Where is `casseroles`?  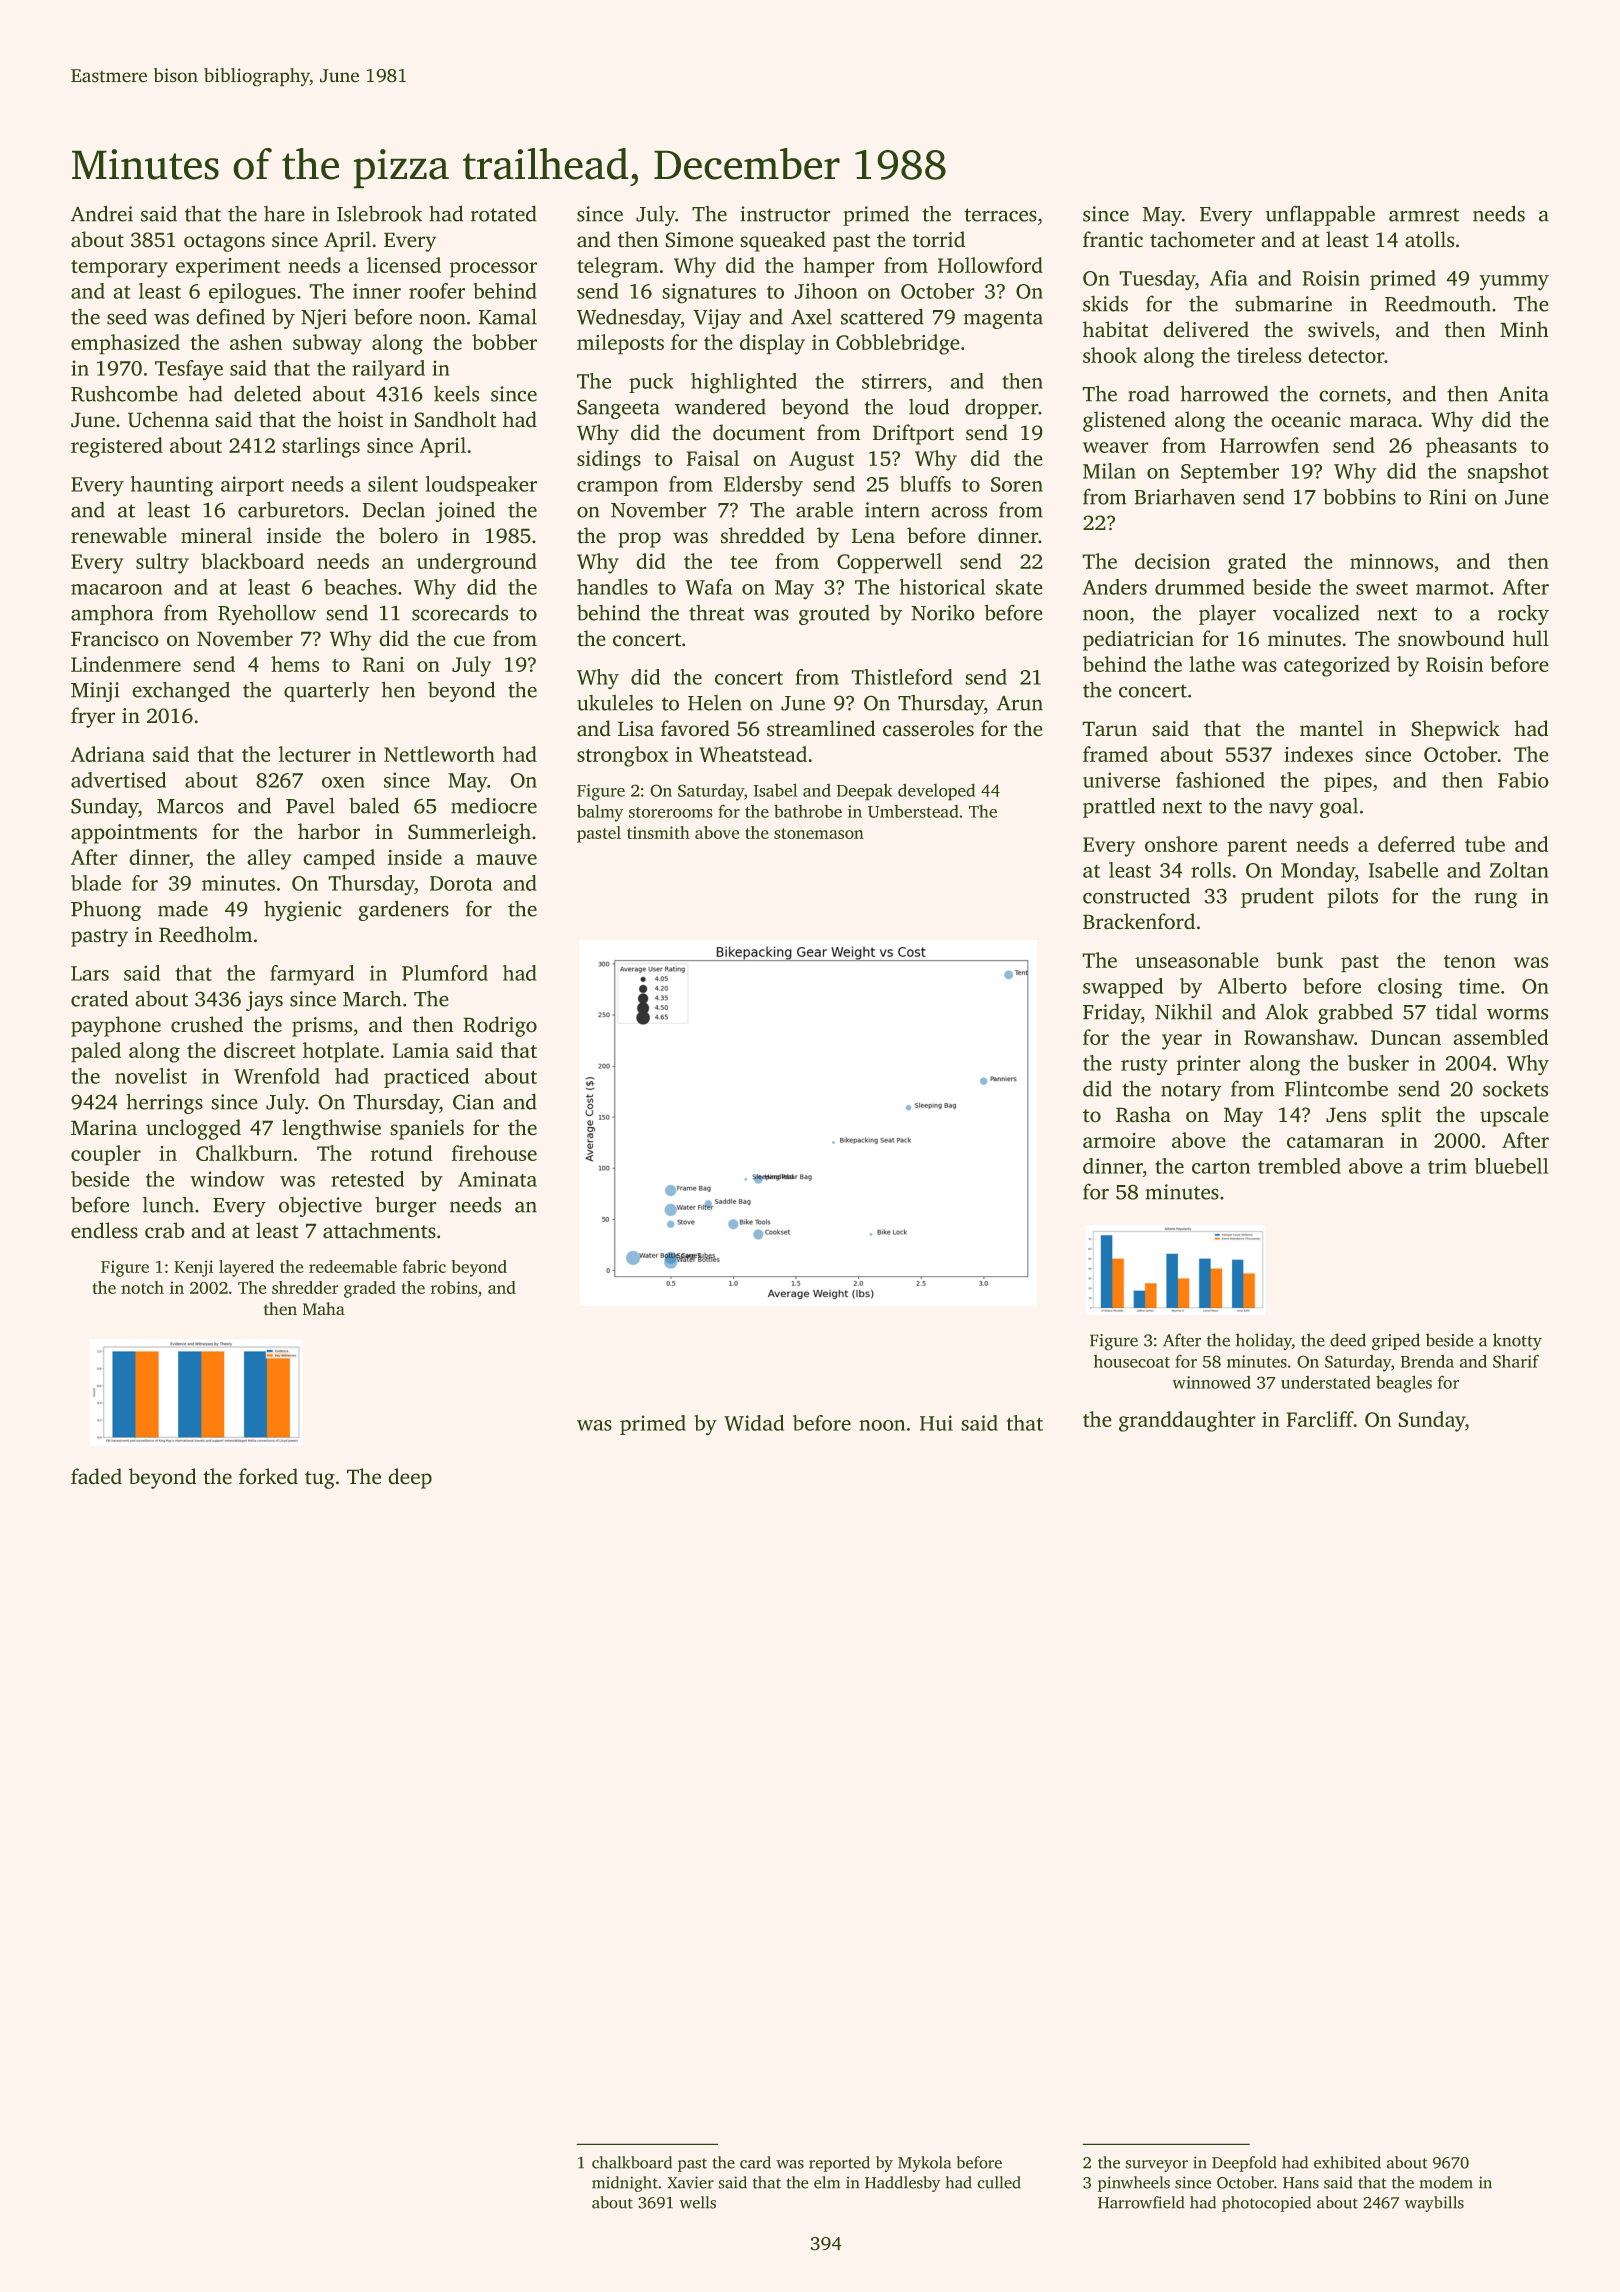
casseroles is located at coordinates (928, 728).
